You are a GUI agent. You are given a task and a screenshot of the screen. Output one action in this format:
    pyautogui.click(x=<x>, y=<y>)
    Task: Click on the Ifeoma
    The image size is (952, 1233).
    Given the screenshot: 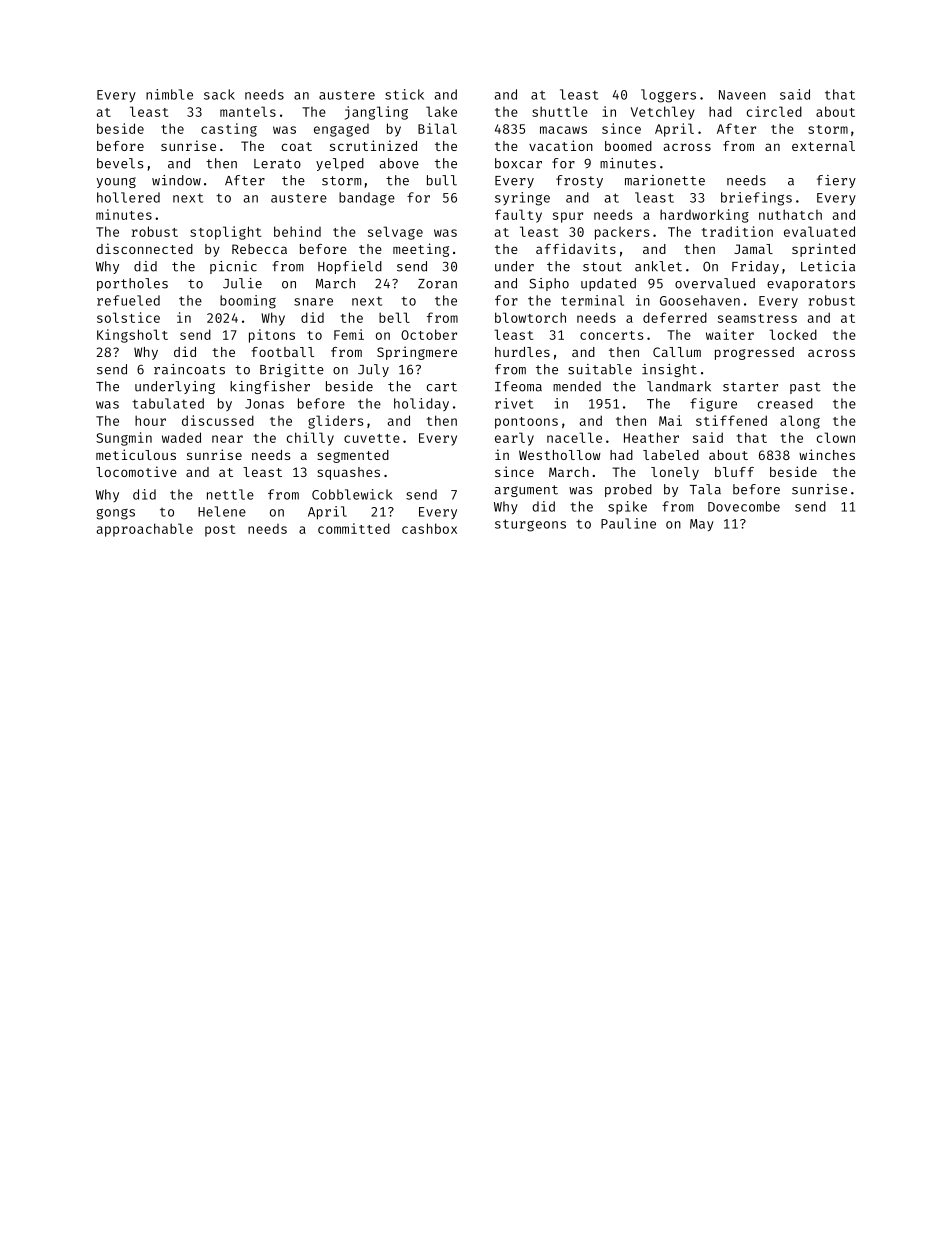 What is the action you would take?
    pyautogui.click(x=518, y=386)
